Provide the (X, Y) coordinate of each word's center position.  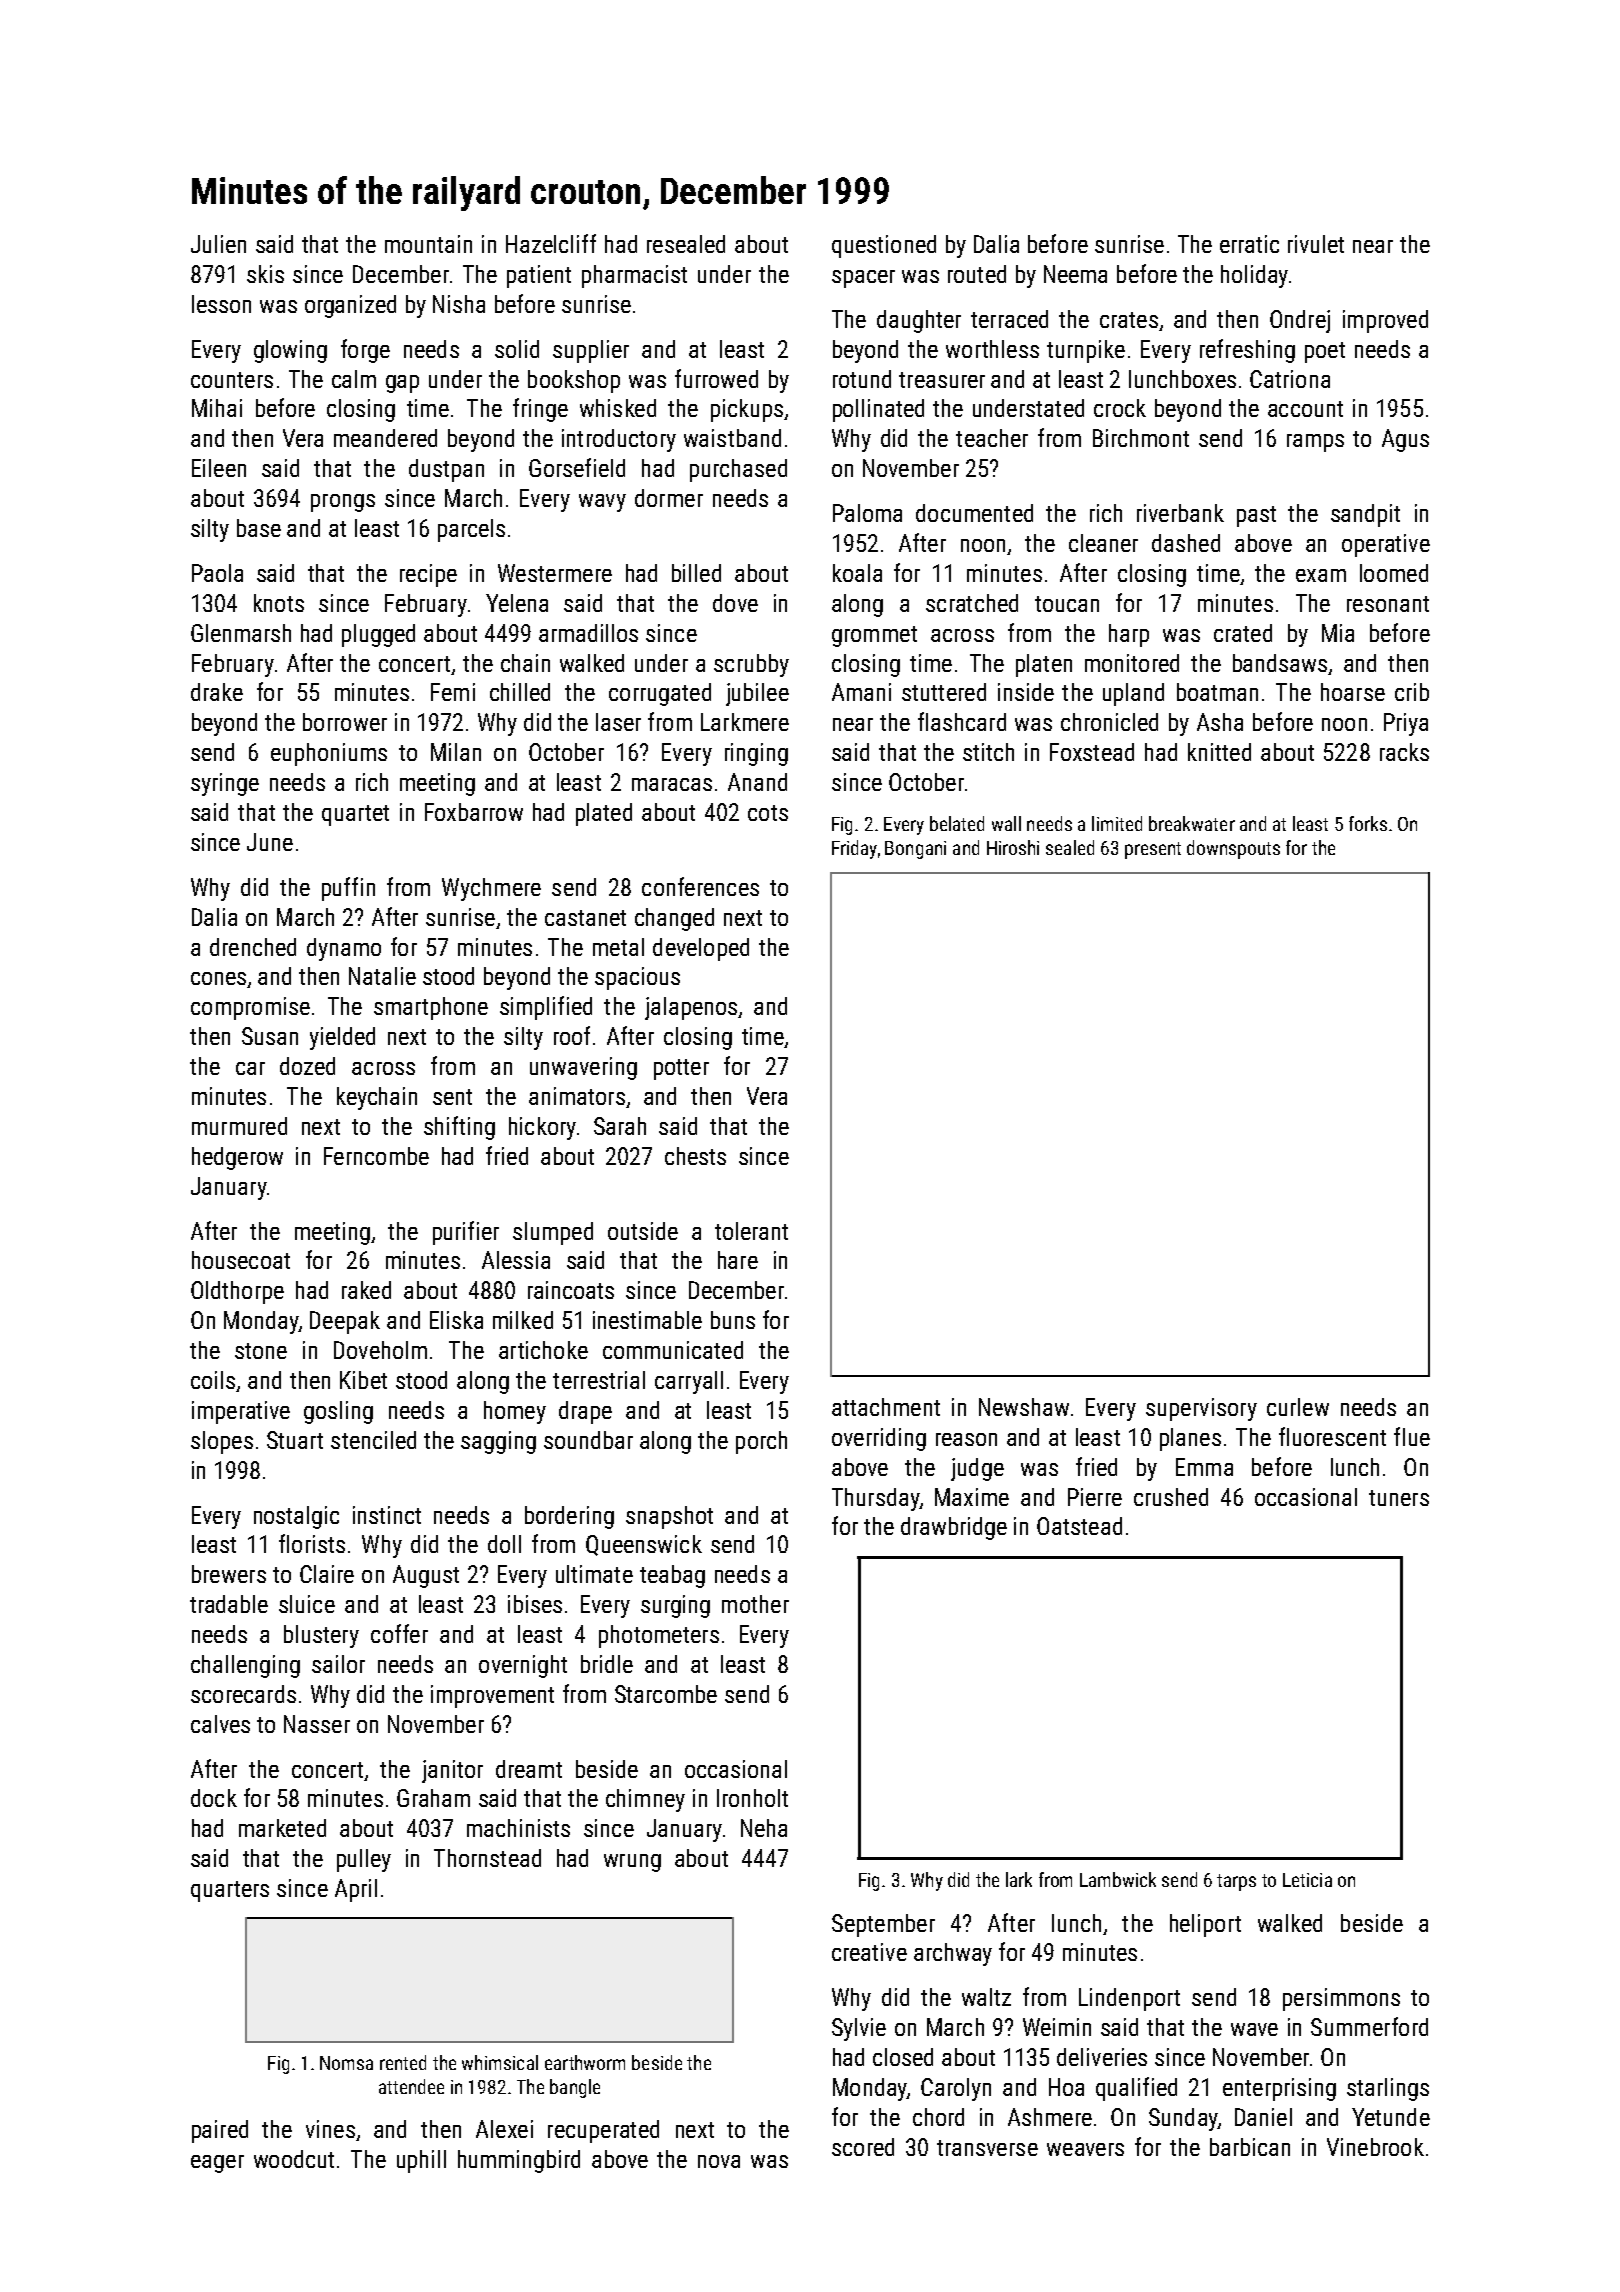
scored (863, 2147)
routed (977, 274)
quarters (230, 1891)
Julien (218, 244)
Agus (1405, 440)
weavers (1085, 2149)
